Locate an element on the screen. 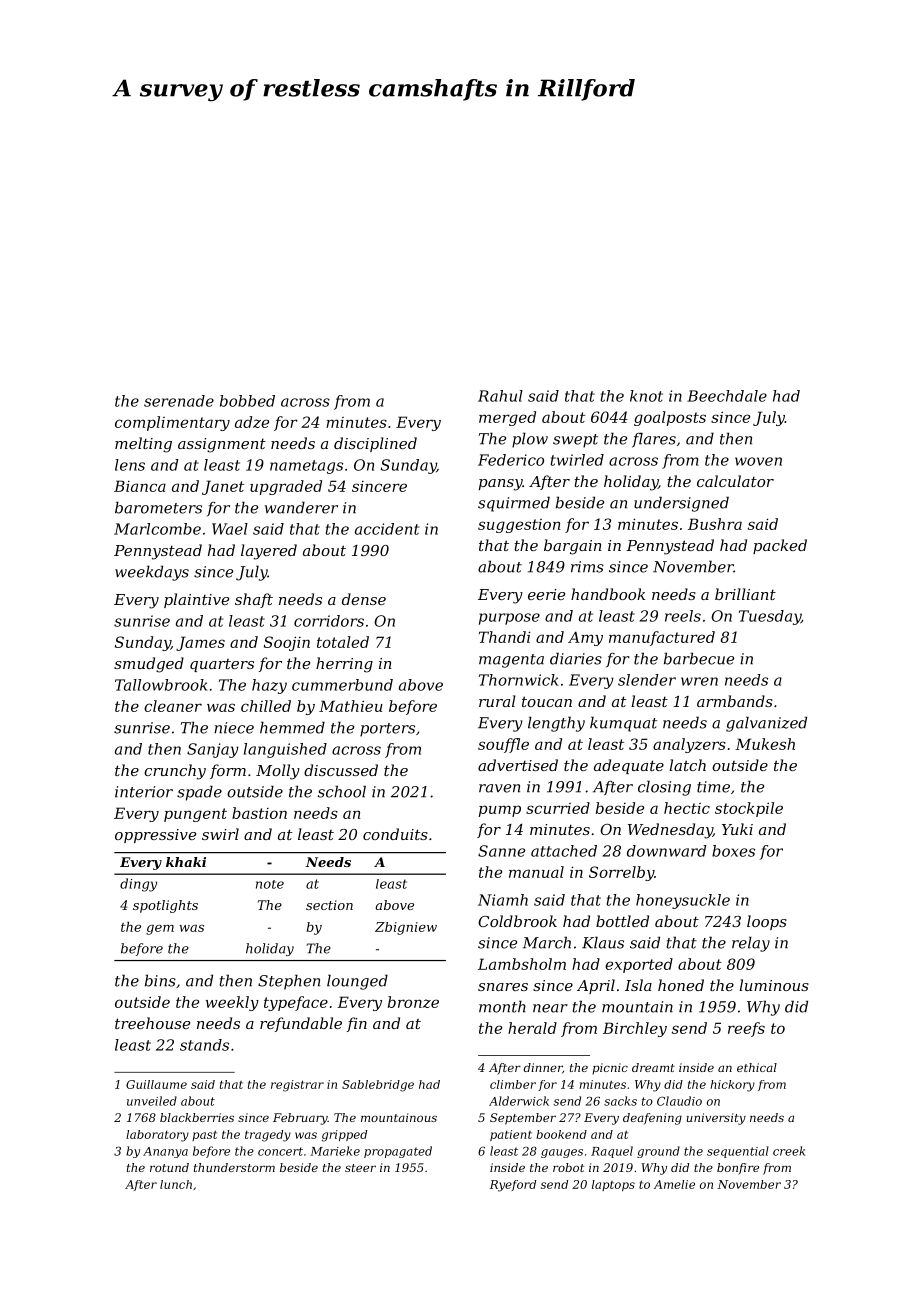  plaintive is located at coordinates (196, 600).
